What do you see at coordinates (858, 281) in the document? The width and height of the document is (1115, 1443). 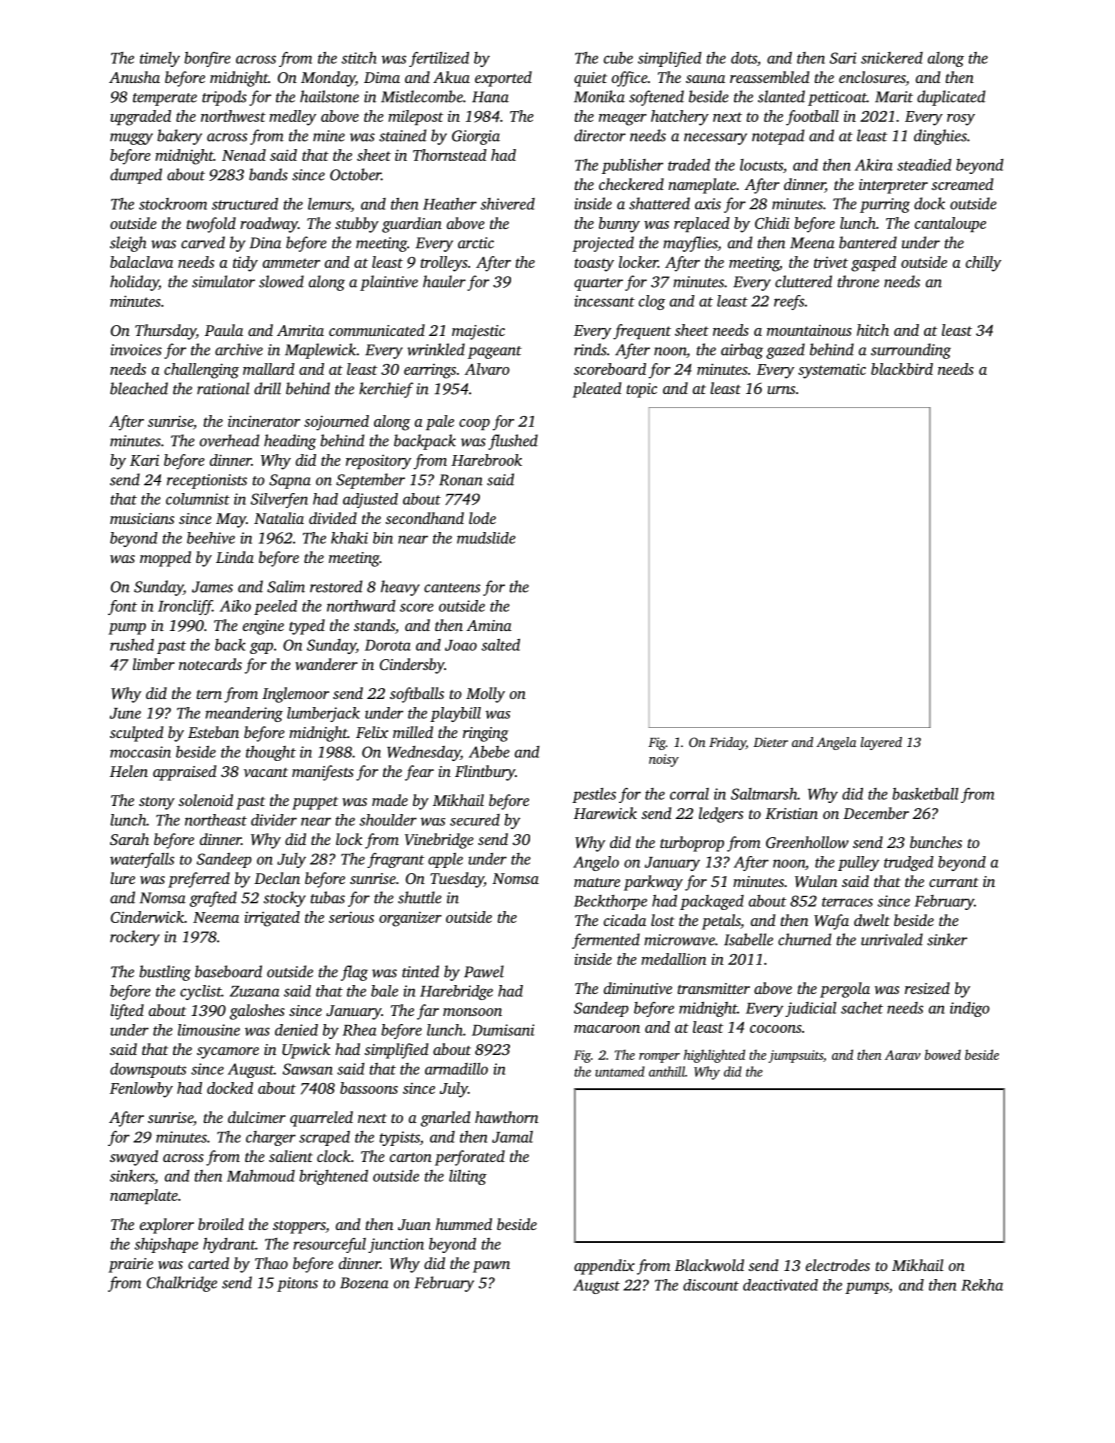 I see `throne` at bounding box center [858, 281].
